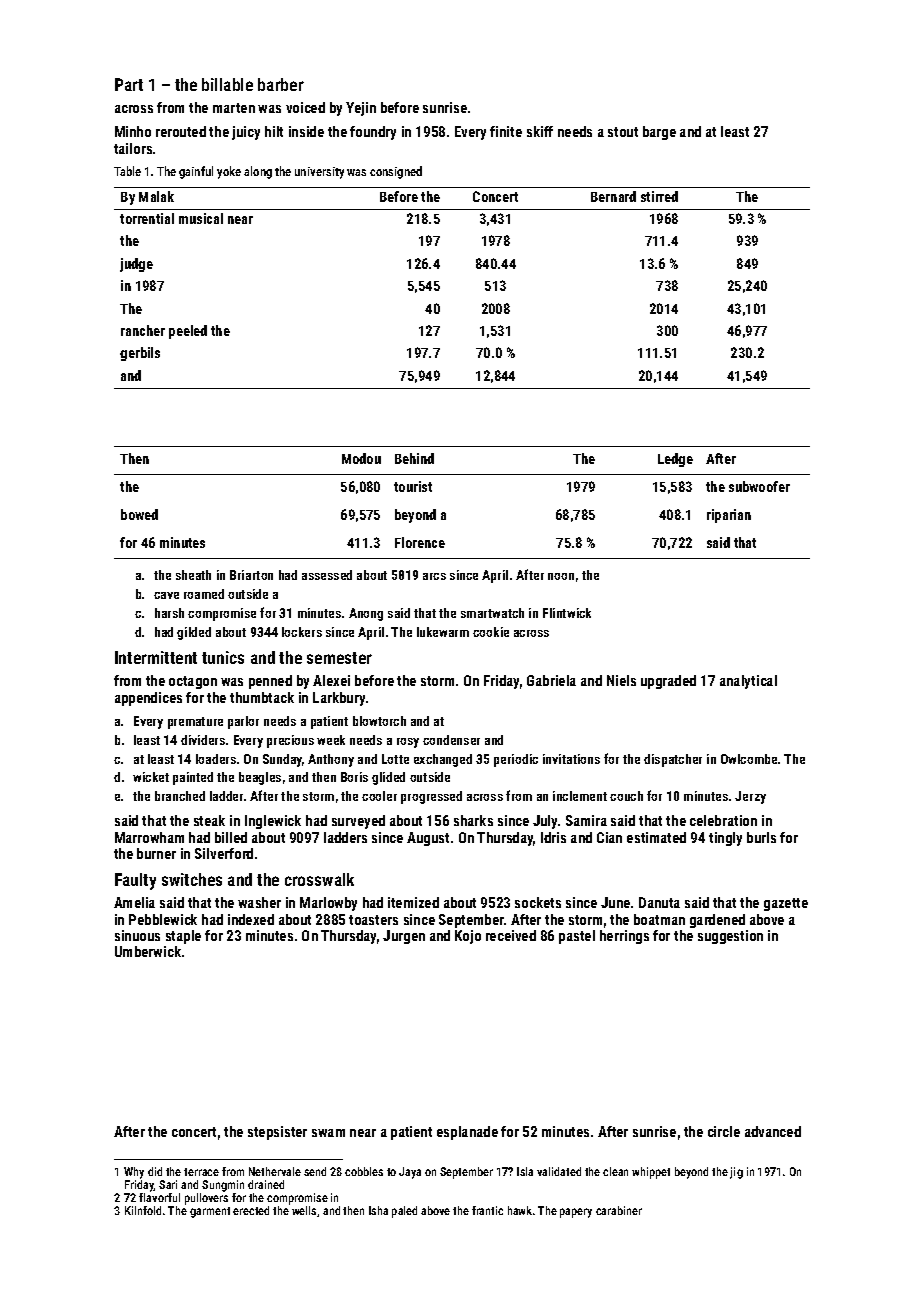  Describe the element at coordinates (613, 196) in the screenshot. I see `Bernard` at that location.
